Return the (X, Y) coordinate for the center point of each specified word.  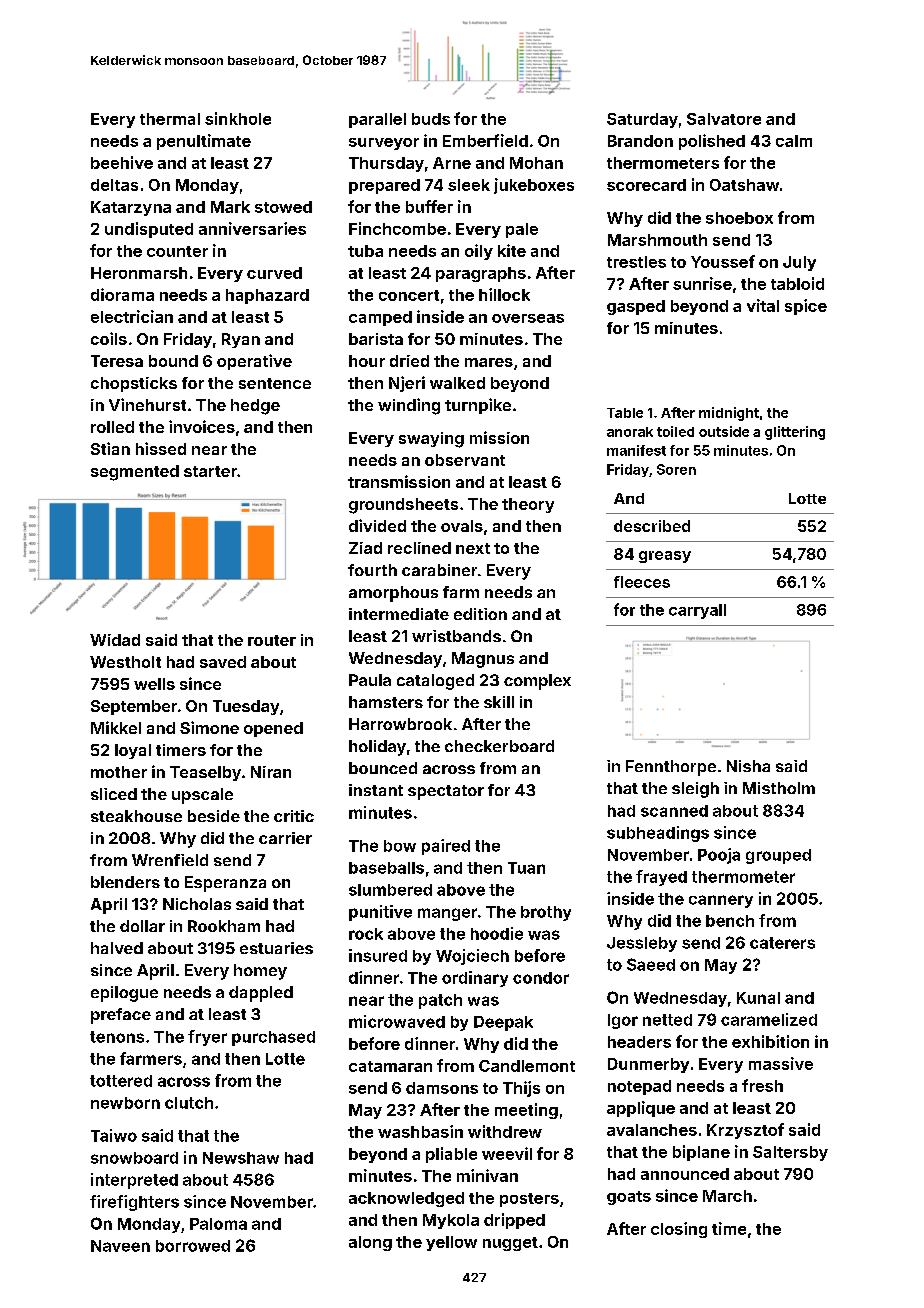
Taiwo (114, 1135)
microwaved (397, 1021)
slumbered (390, 890)
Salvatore (724, 119)
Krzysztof (745, 1131)
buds (431, 119)
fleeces (642, 582)
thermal (170, 119)
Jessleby (642, 944)
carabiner (439, 570)
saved (223, 662)
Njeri (407, 384)
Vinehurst (147, 404)
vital (763, 305)
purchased (273, 1038)
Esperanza (225, 884)
